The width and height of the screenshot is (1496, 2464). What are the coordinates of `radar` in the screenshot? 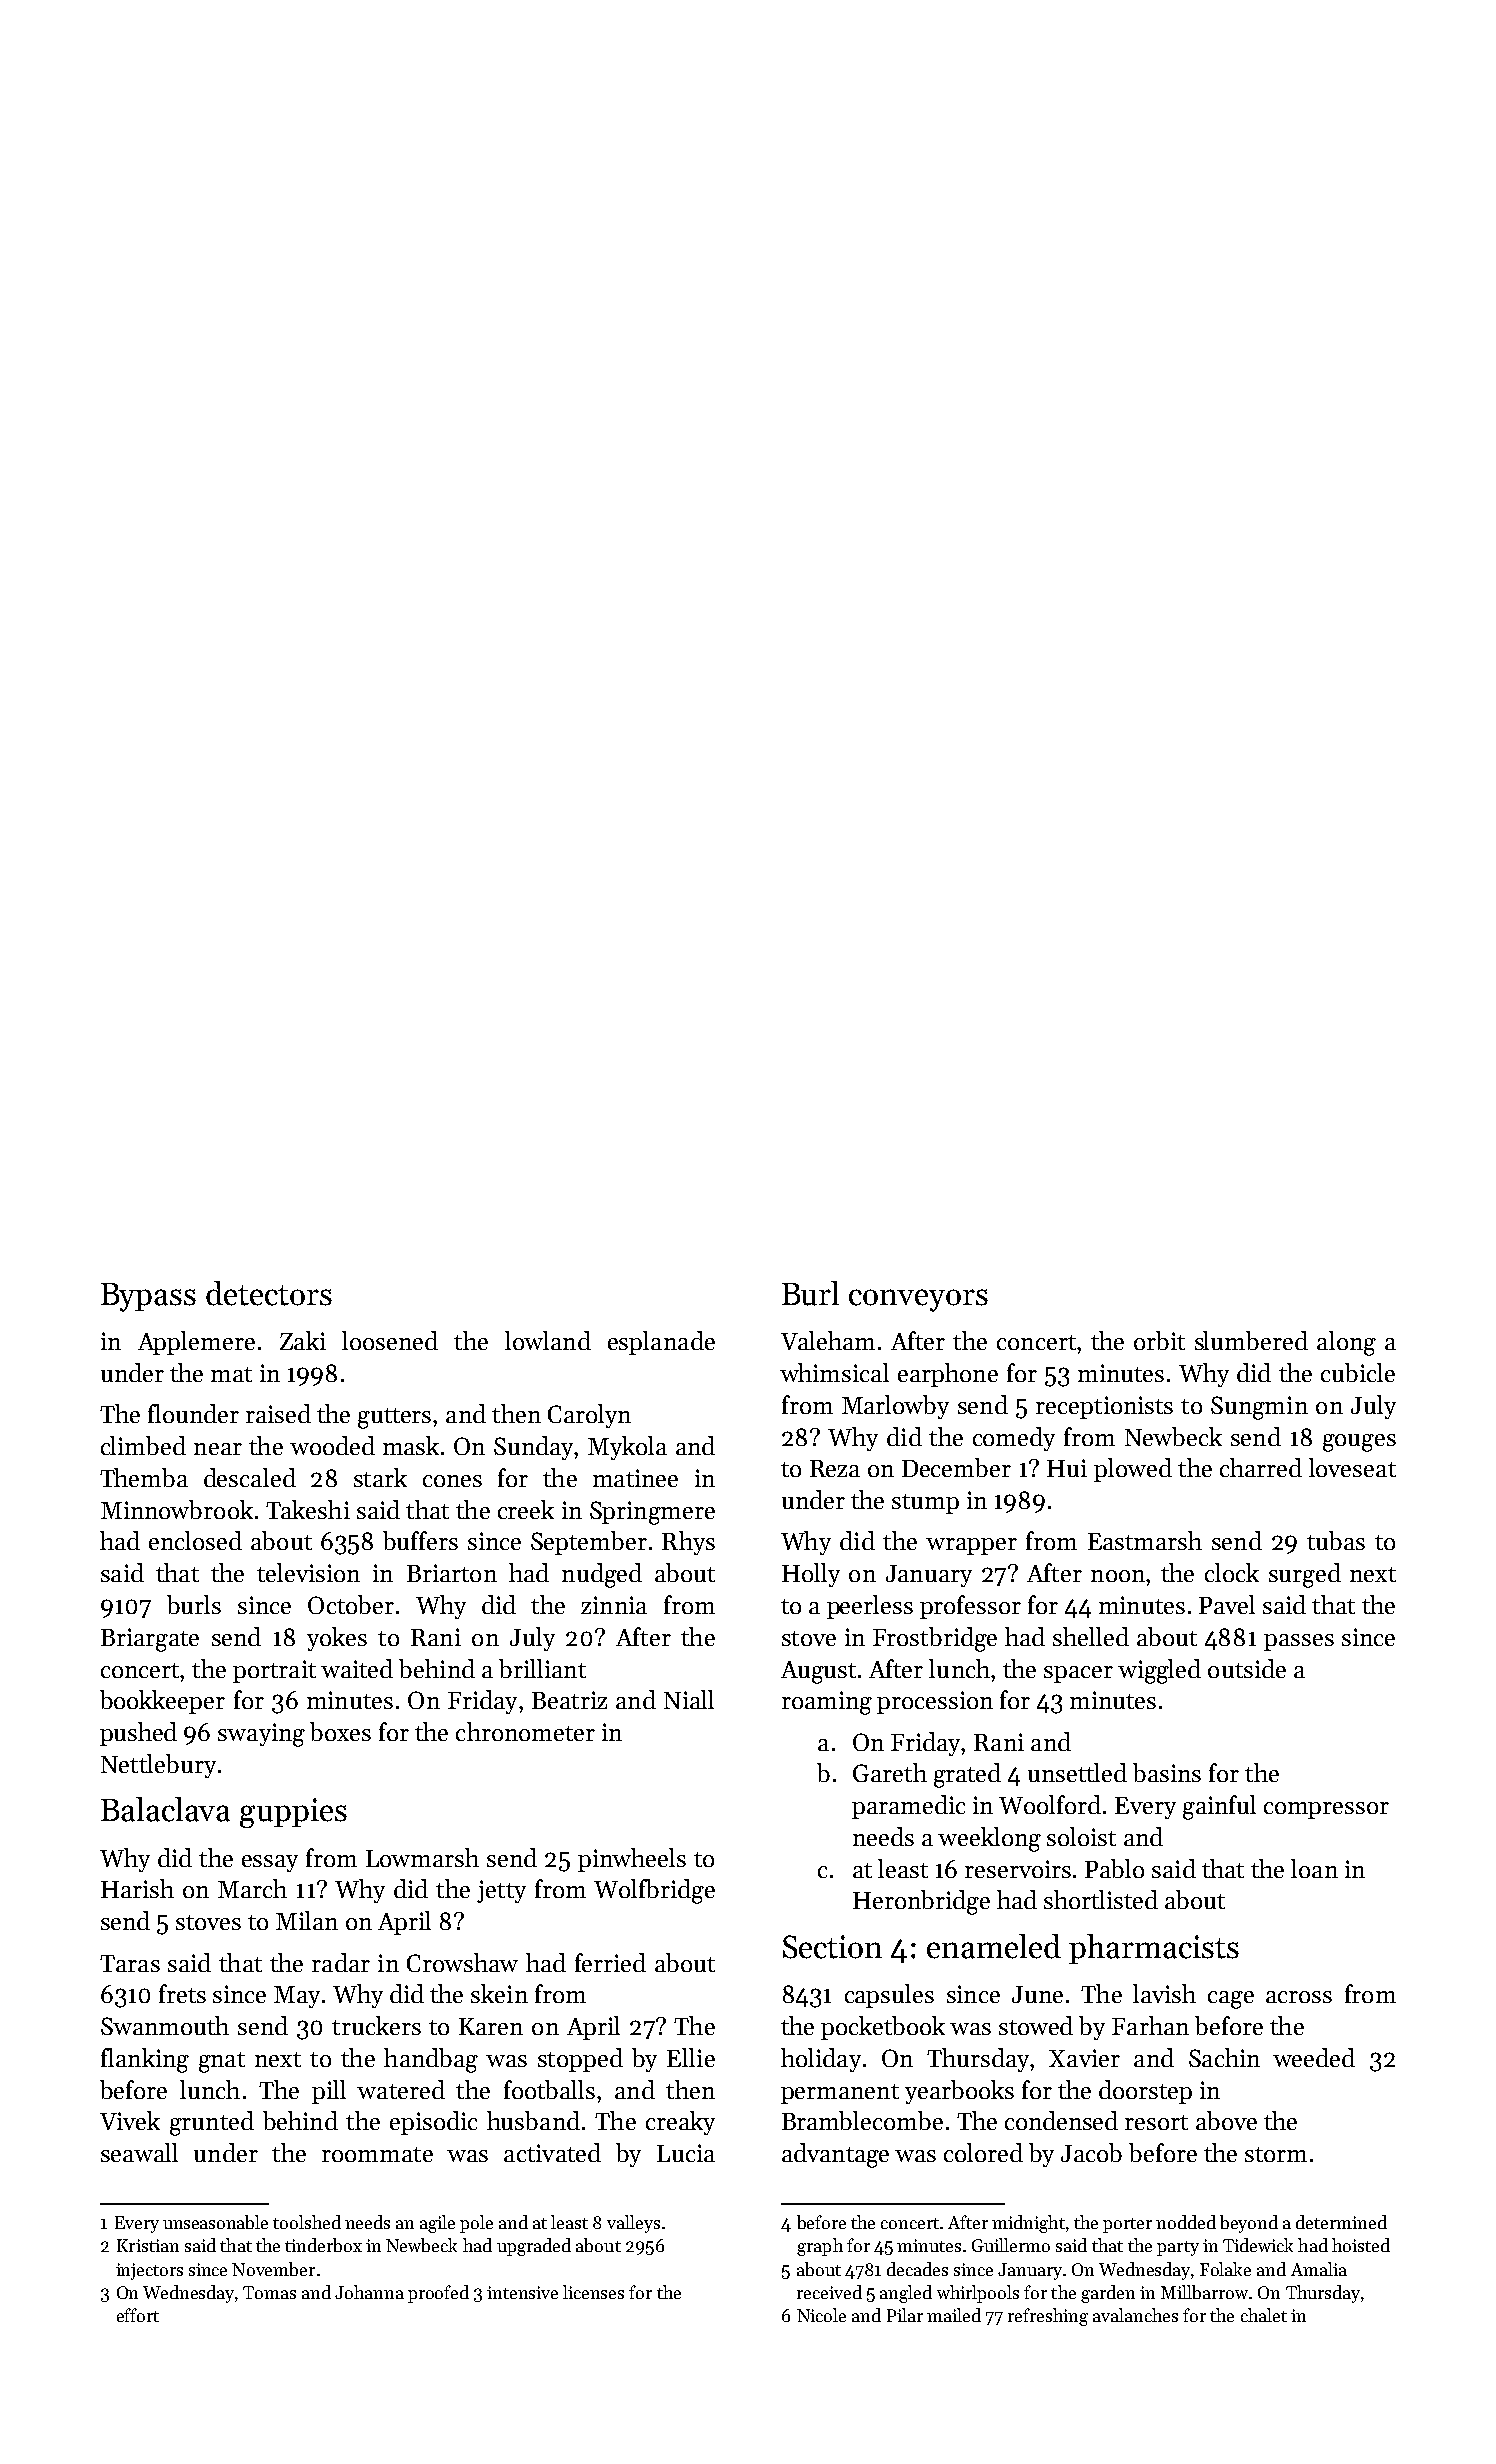 It's located at (341, 1962).
